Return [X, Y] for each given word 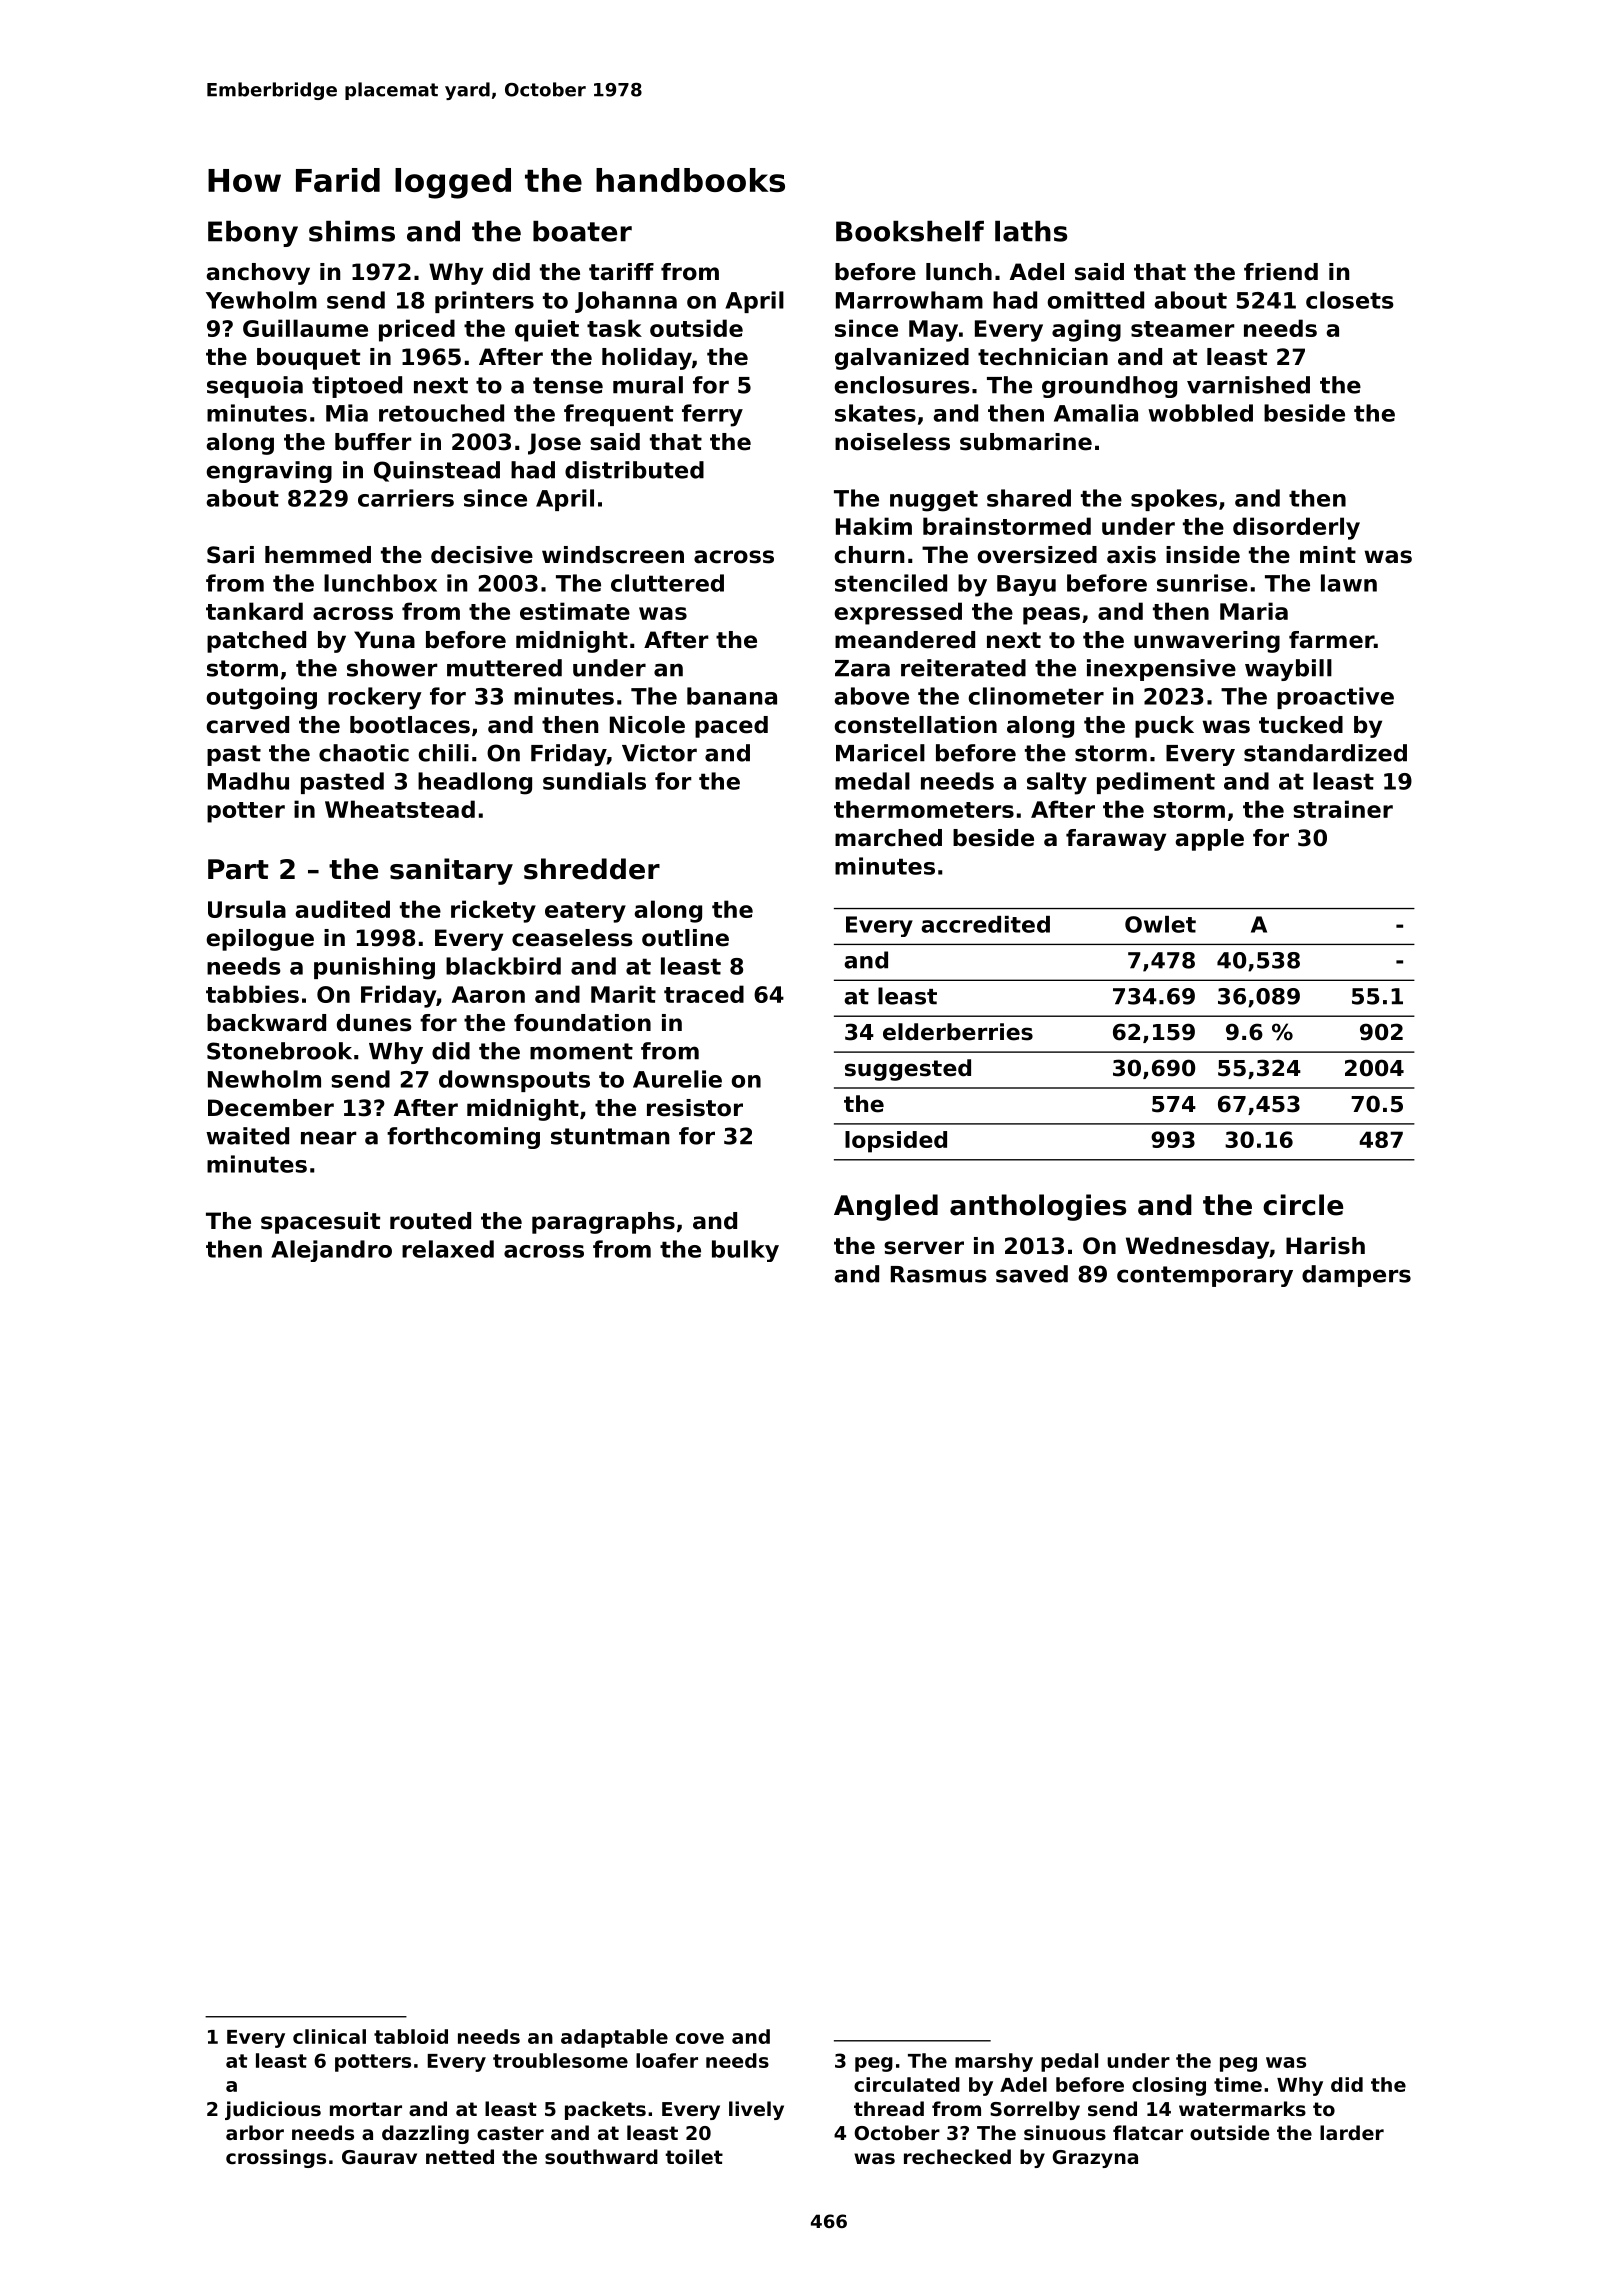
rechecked [957, 2156]
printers [484, 302]
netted [460, 2156]
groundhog [1109, 387]
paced [731, 727]
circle [1303, 1205]
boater [582, 231]
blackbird [503, 966]
